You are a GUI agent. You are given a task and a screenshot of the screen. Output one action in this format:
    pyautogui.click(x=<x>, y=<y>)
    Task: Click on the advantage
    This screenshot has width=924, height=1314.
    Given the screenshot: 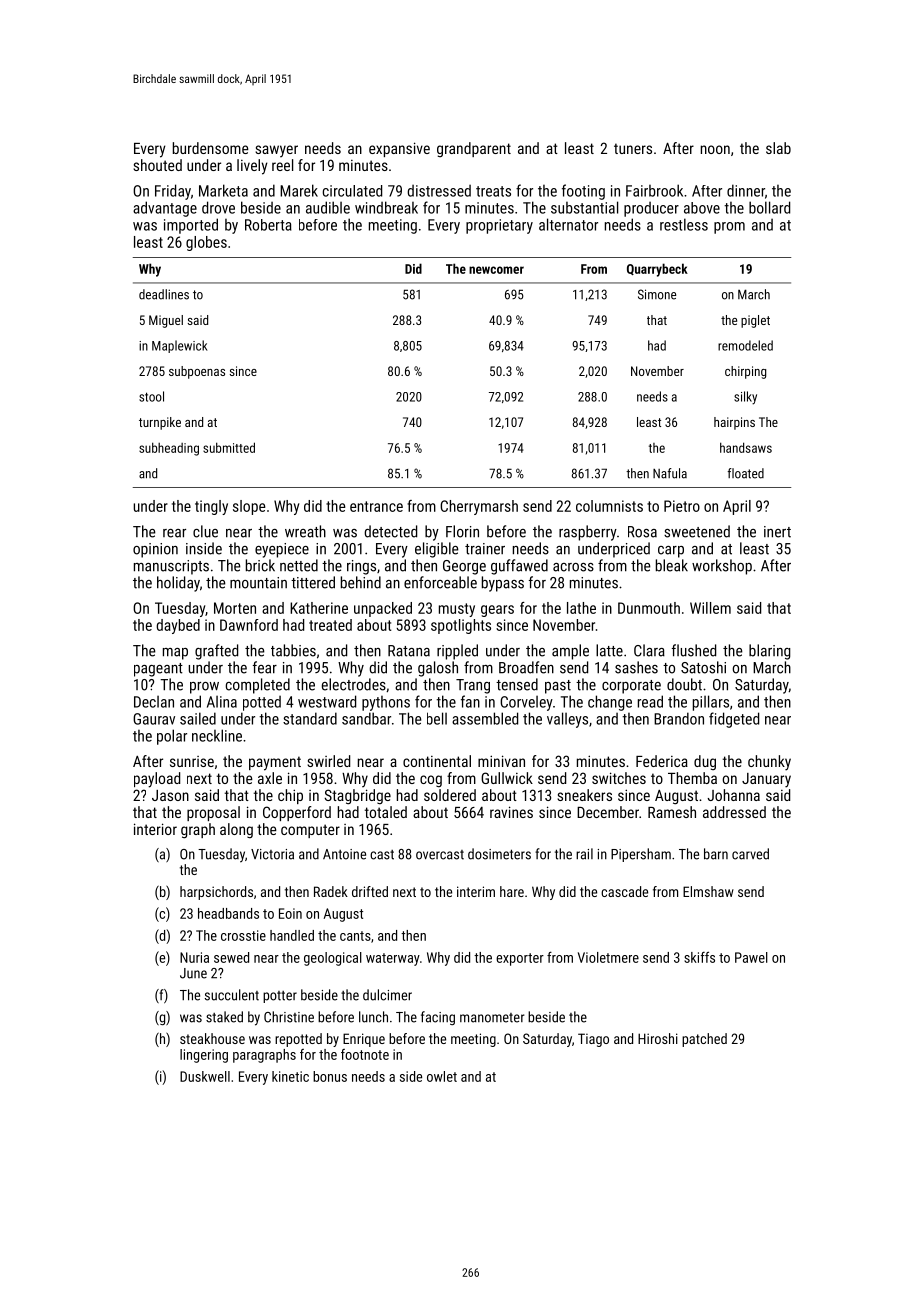 What is the action you would take?
    pyautogui.click(x=165, y=209)
